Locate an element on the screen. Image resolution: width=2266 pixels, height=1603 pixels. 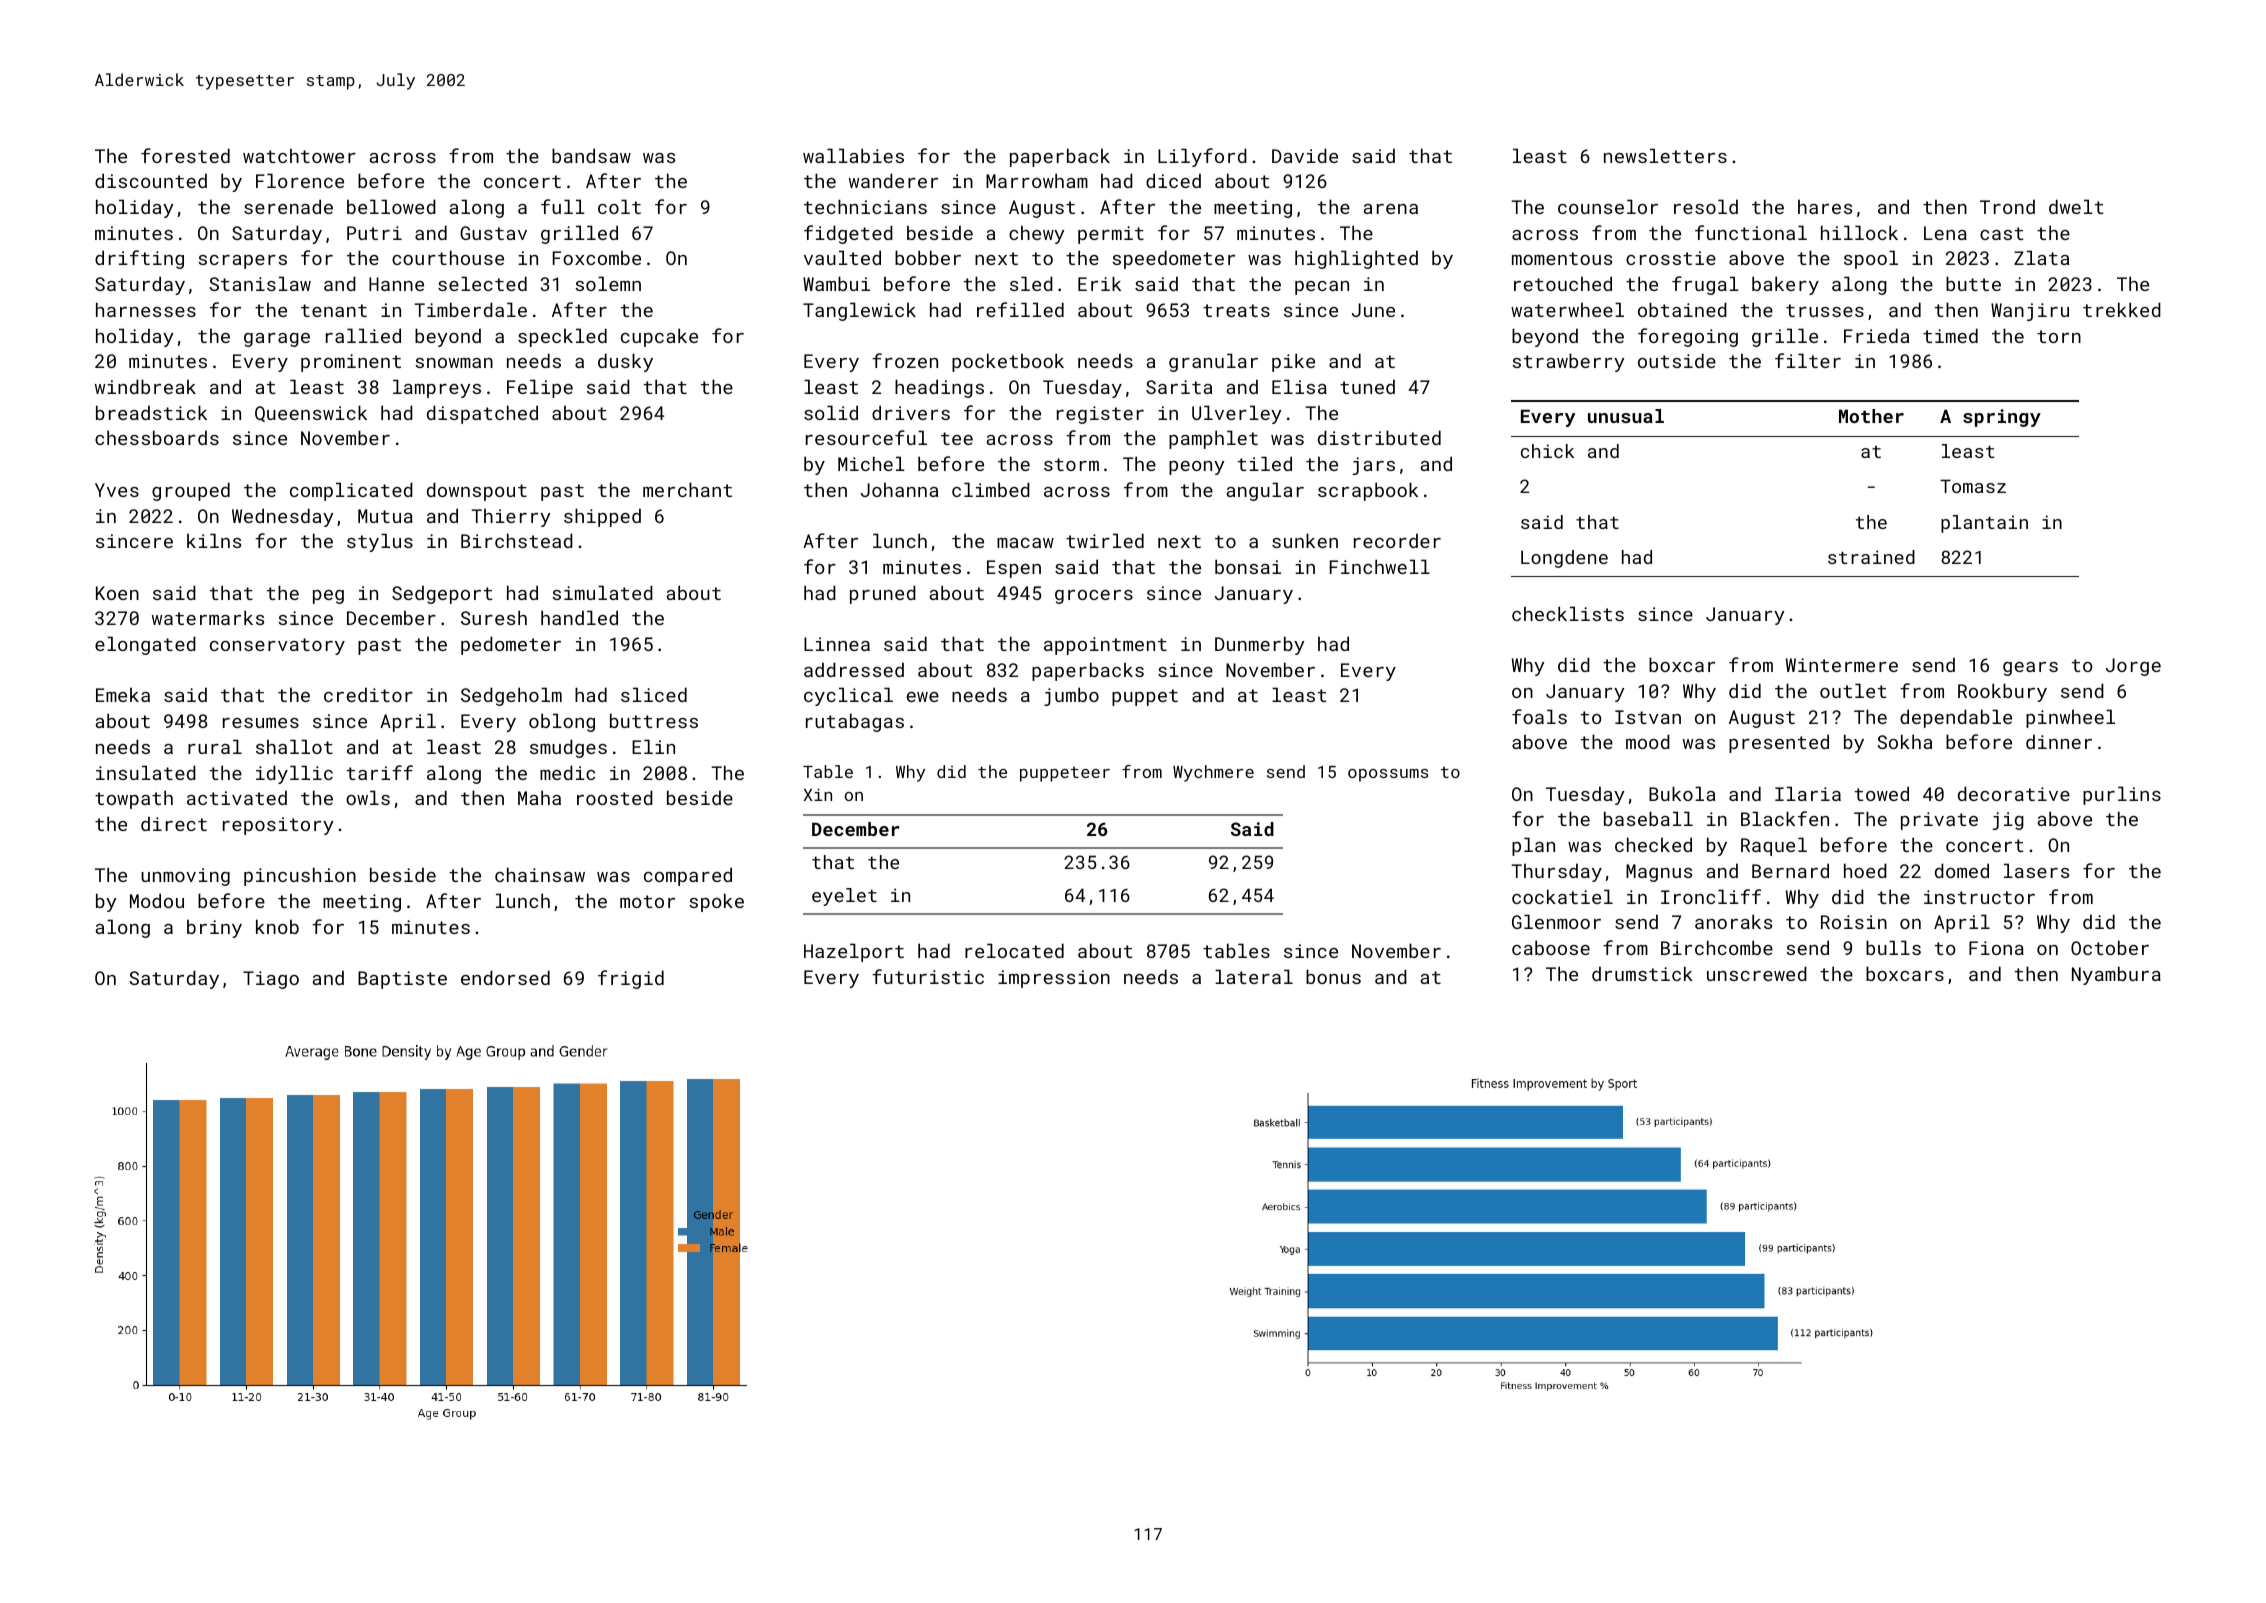
counselor is located at coordinates (1608, 206).
